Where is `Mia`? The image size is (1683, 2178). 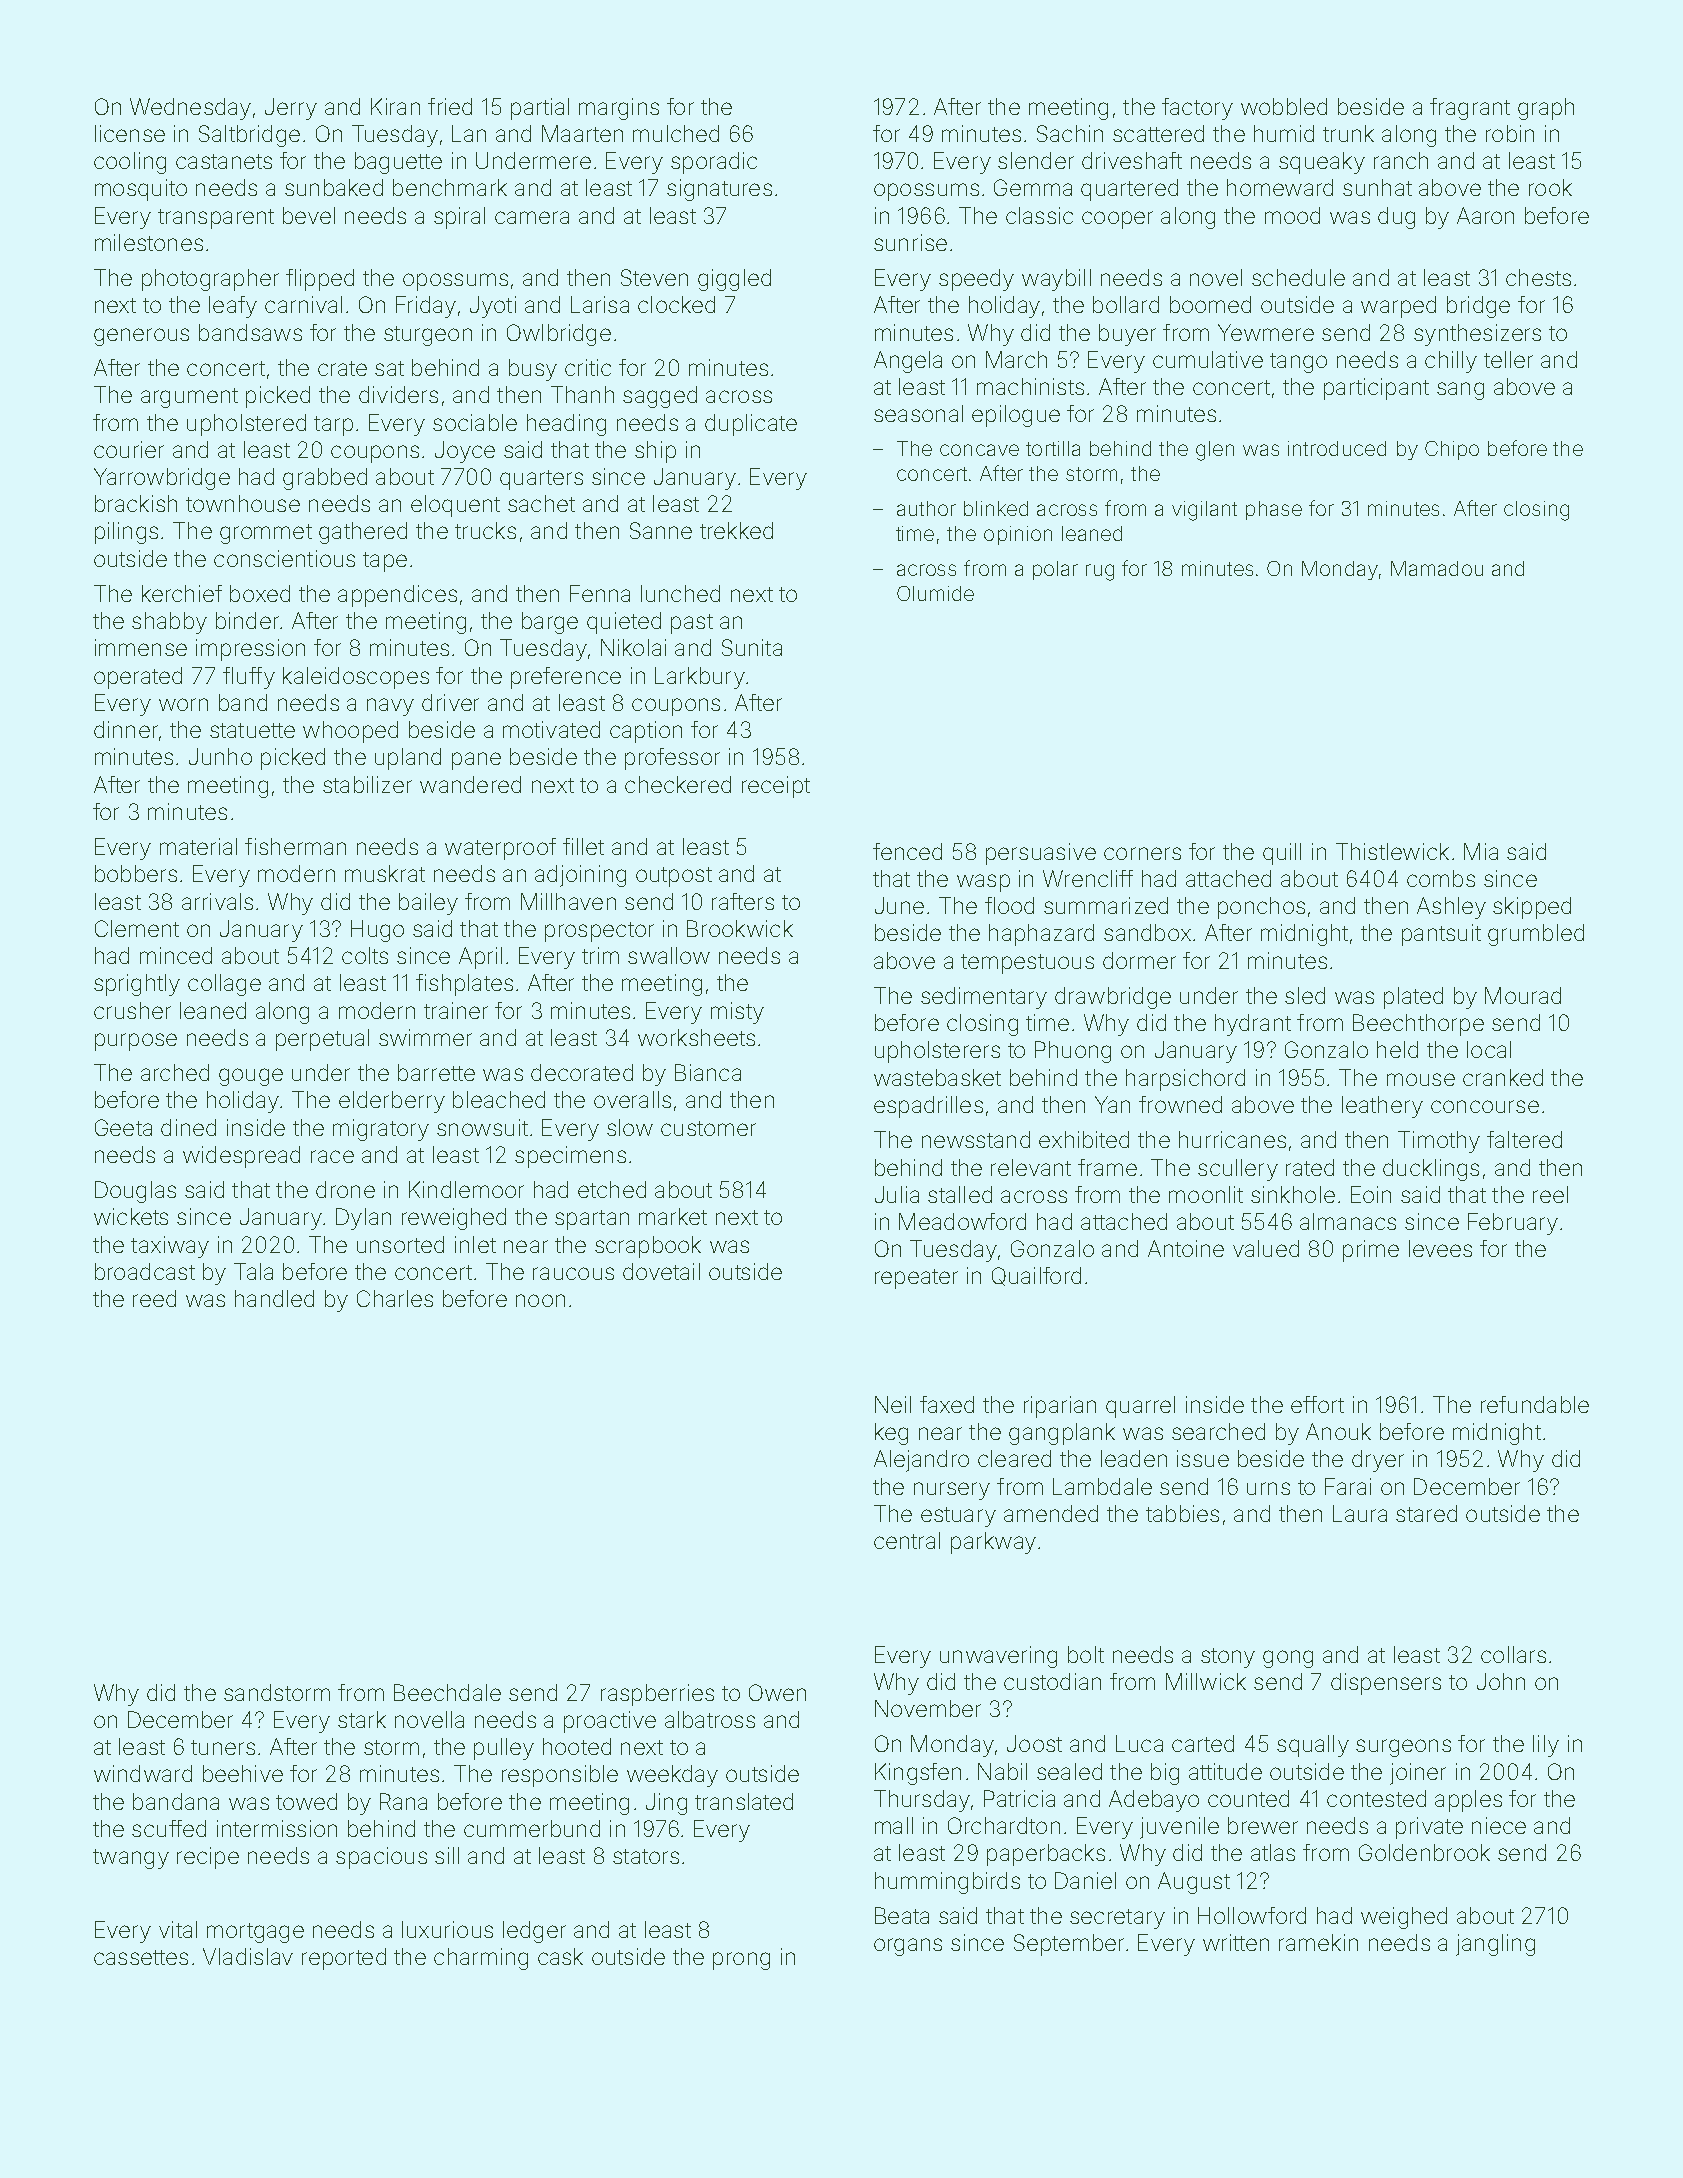 Mia is located at coordinates (1481, 851).
